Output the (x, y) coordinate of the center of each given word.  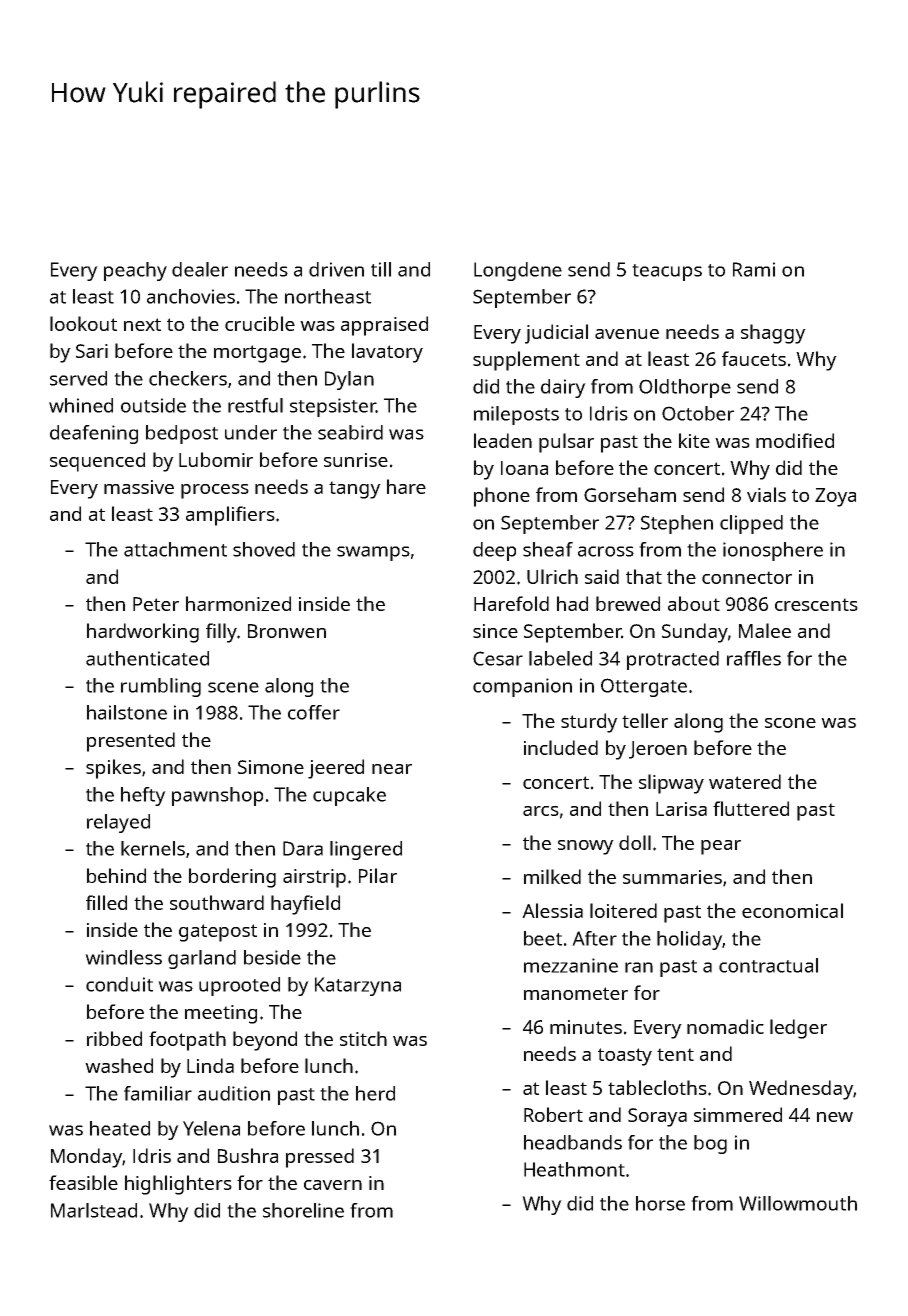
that (644, 576)
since (495, 631)
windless (123, 957)
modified (795, 440)
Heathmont (574, 1169)
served (78, 378)
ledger (798, 1029)
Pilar (378, 875)
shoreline (303, 1210)
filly (221, 633)
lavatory (387, 353)
